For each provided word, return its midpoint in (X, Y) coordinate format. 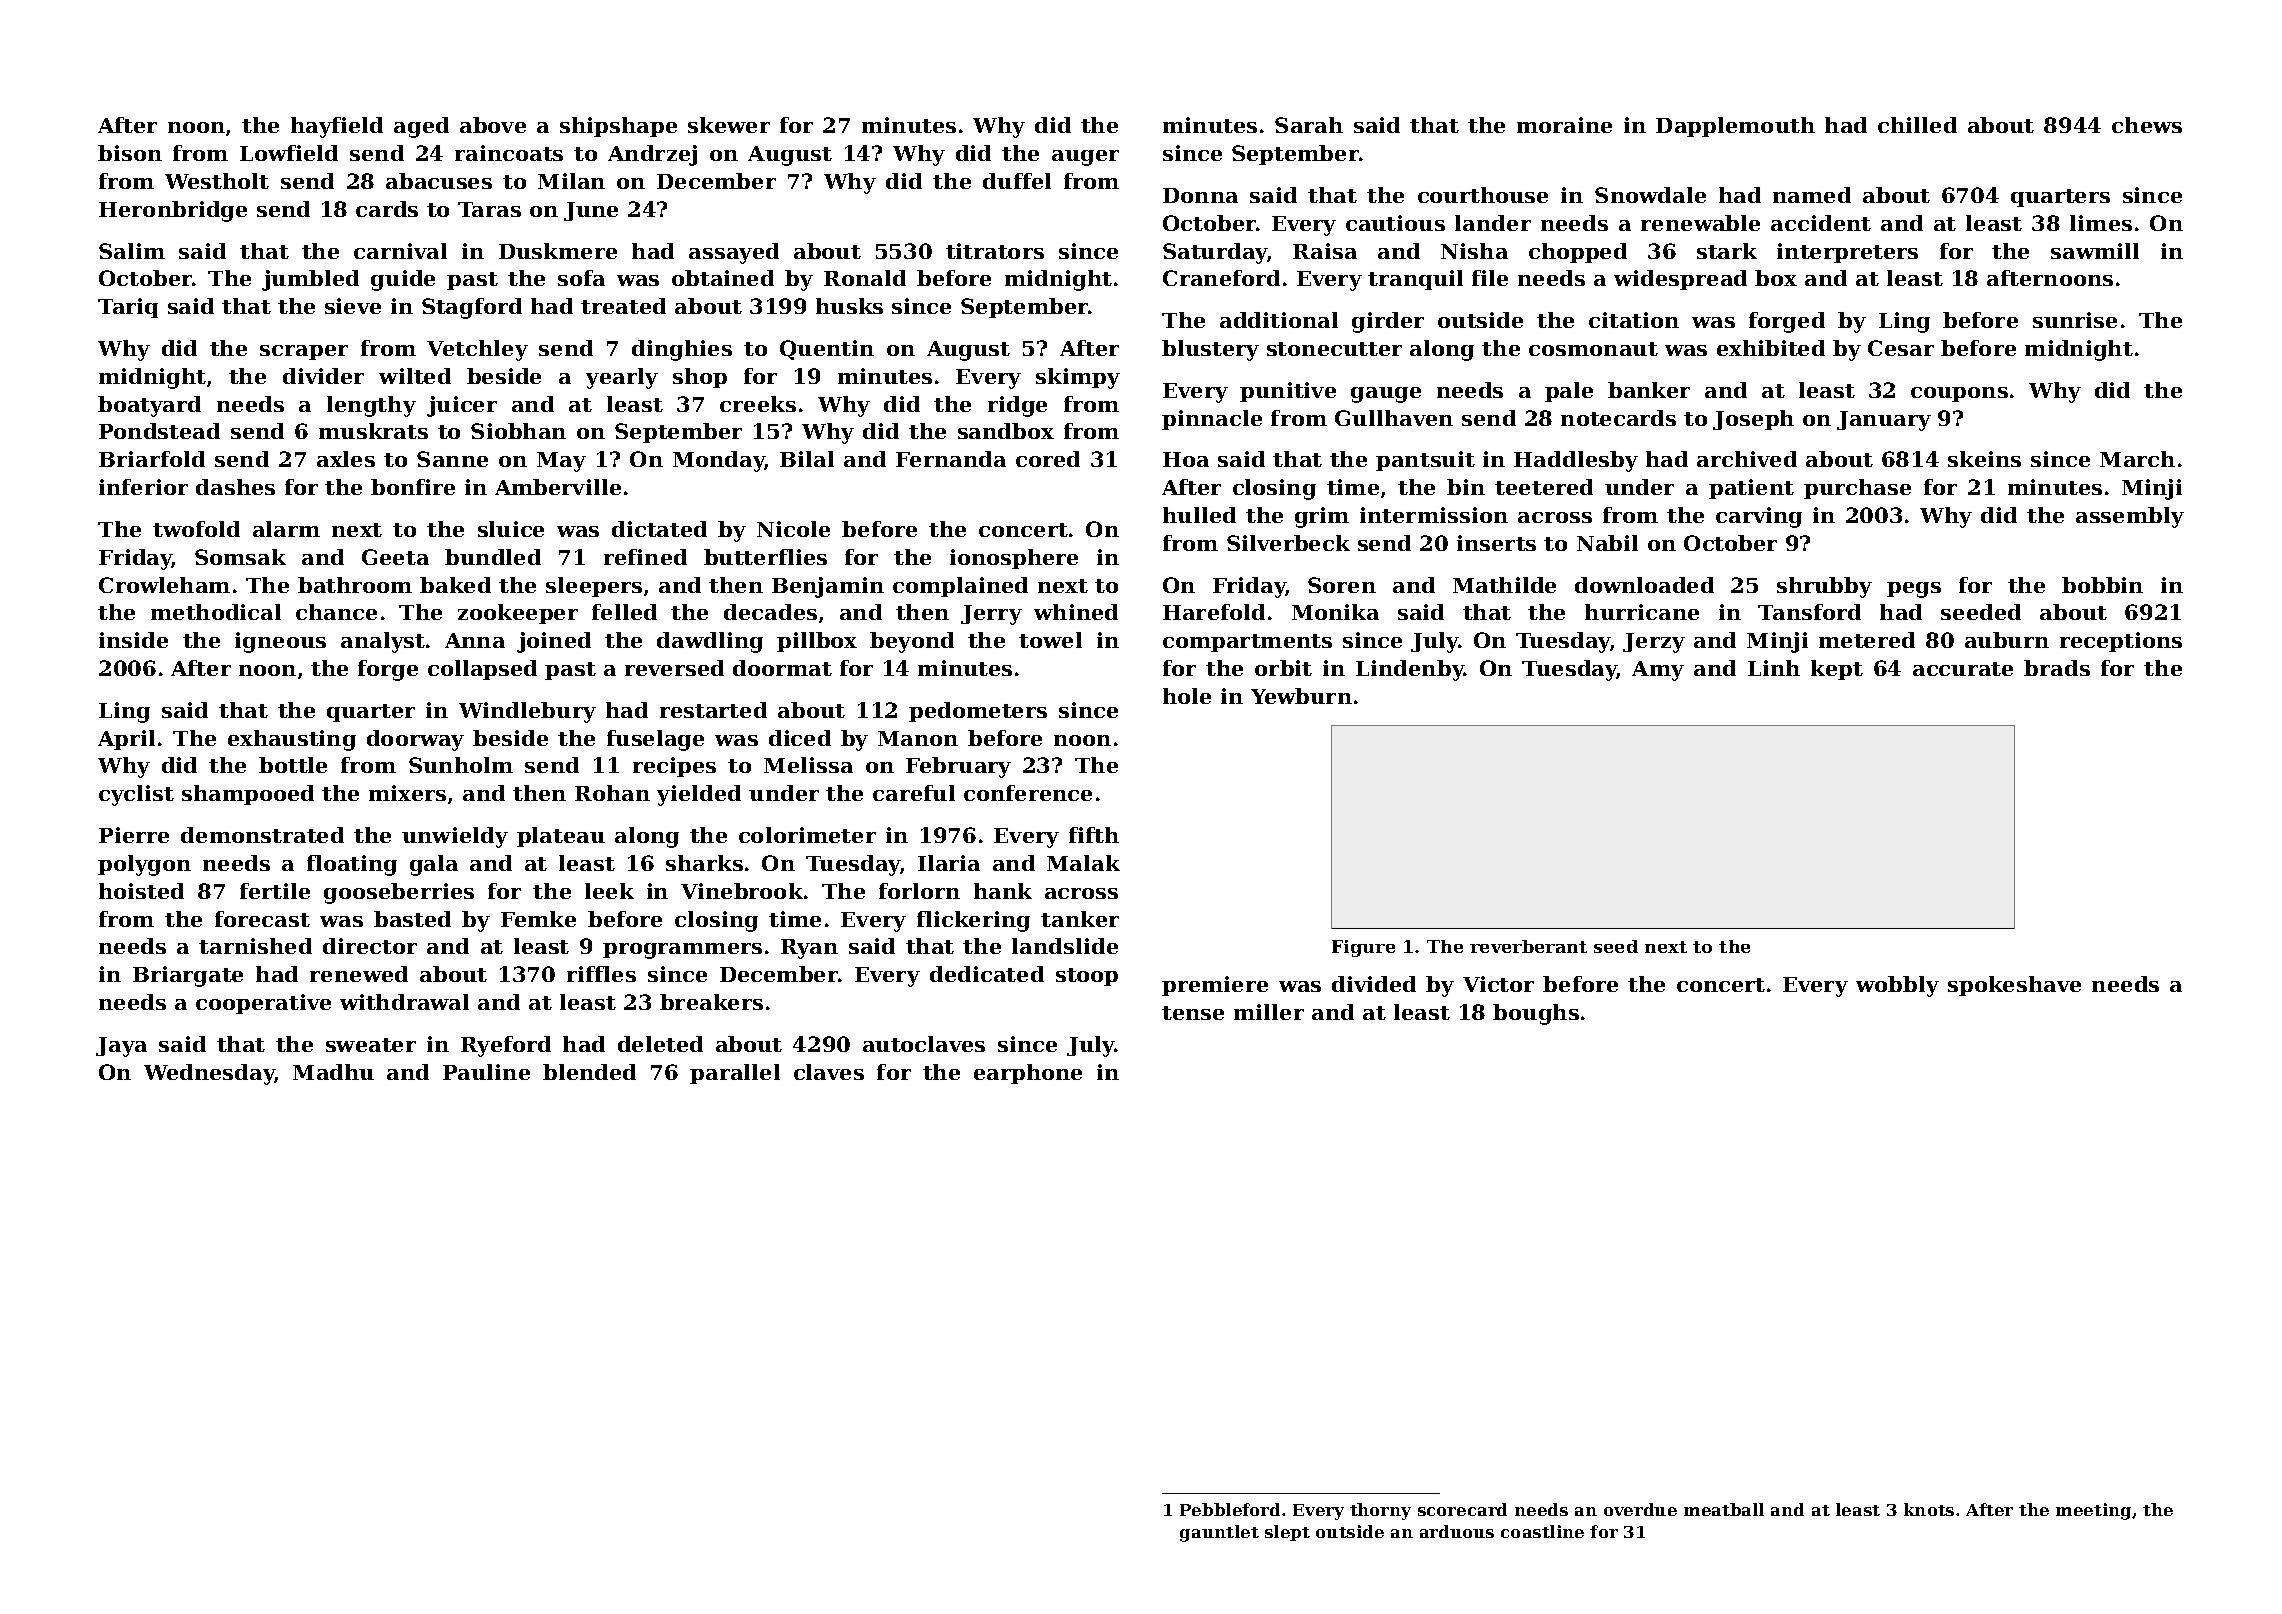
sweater (371, 1045)
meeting (2093, 1511)
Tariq (128, 308)
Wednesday (209, 1074)
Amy (1658, 671)
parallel (735, 1074)
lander (1493, 223)
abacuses (439, 181)
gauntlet (1219, 1533)
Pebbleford (1230, 1509)
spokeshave (2014, 986)
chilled (1917, 125)
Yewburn (1301, 696)
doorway (415, 740)
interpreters (1847, 253)
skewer (729, 125)
